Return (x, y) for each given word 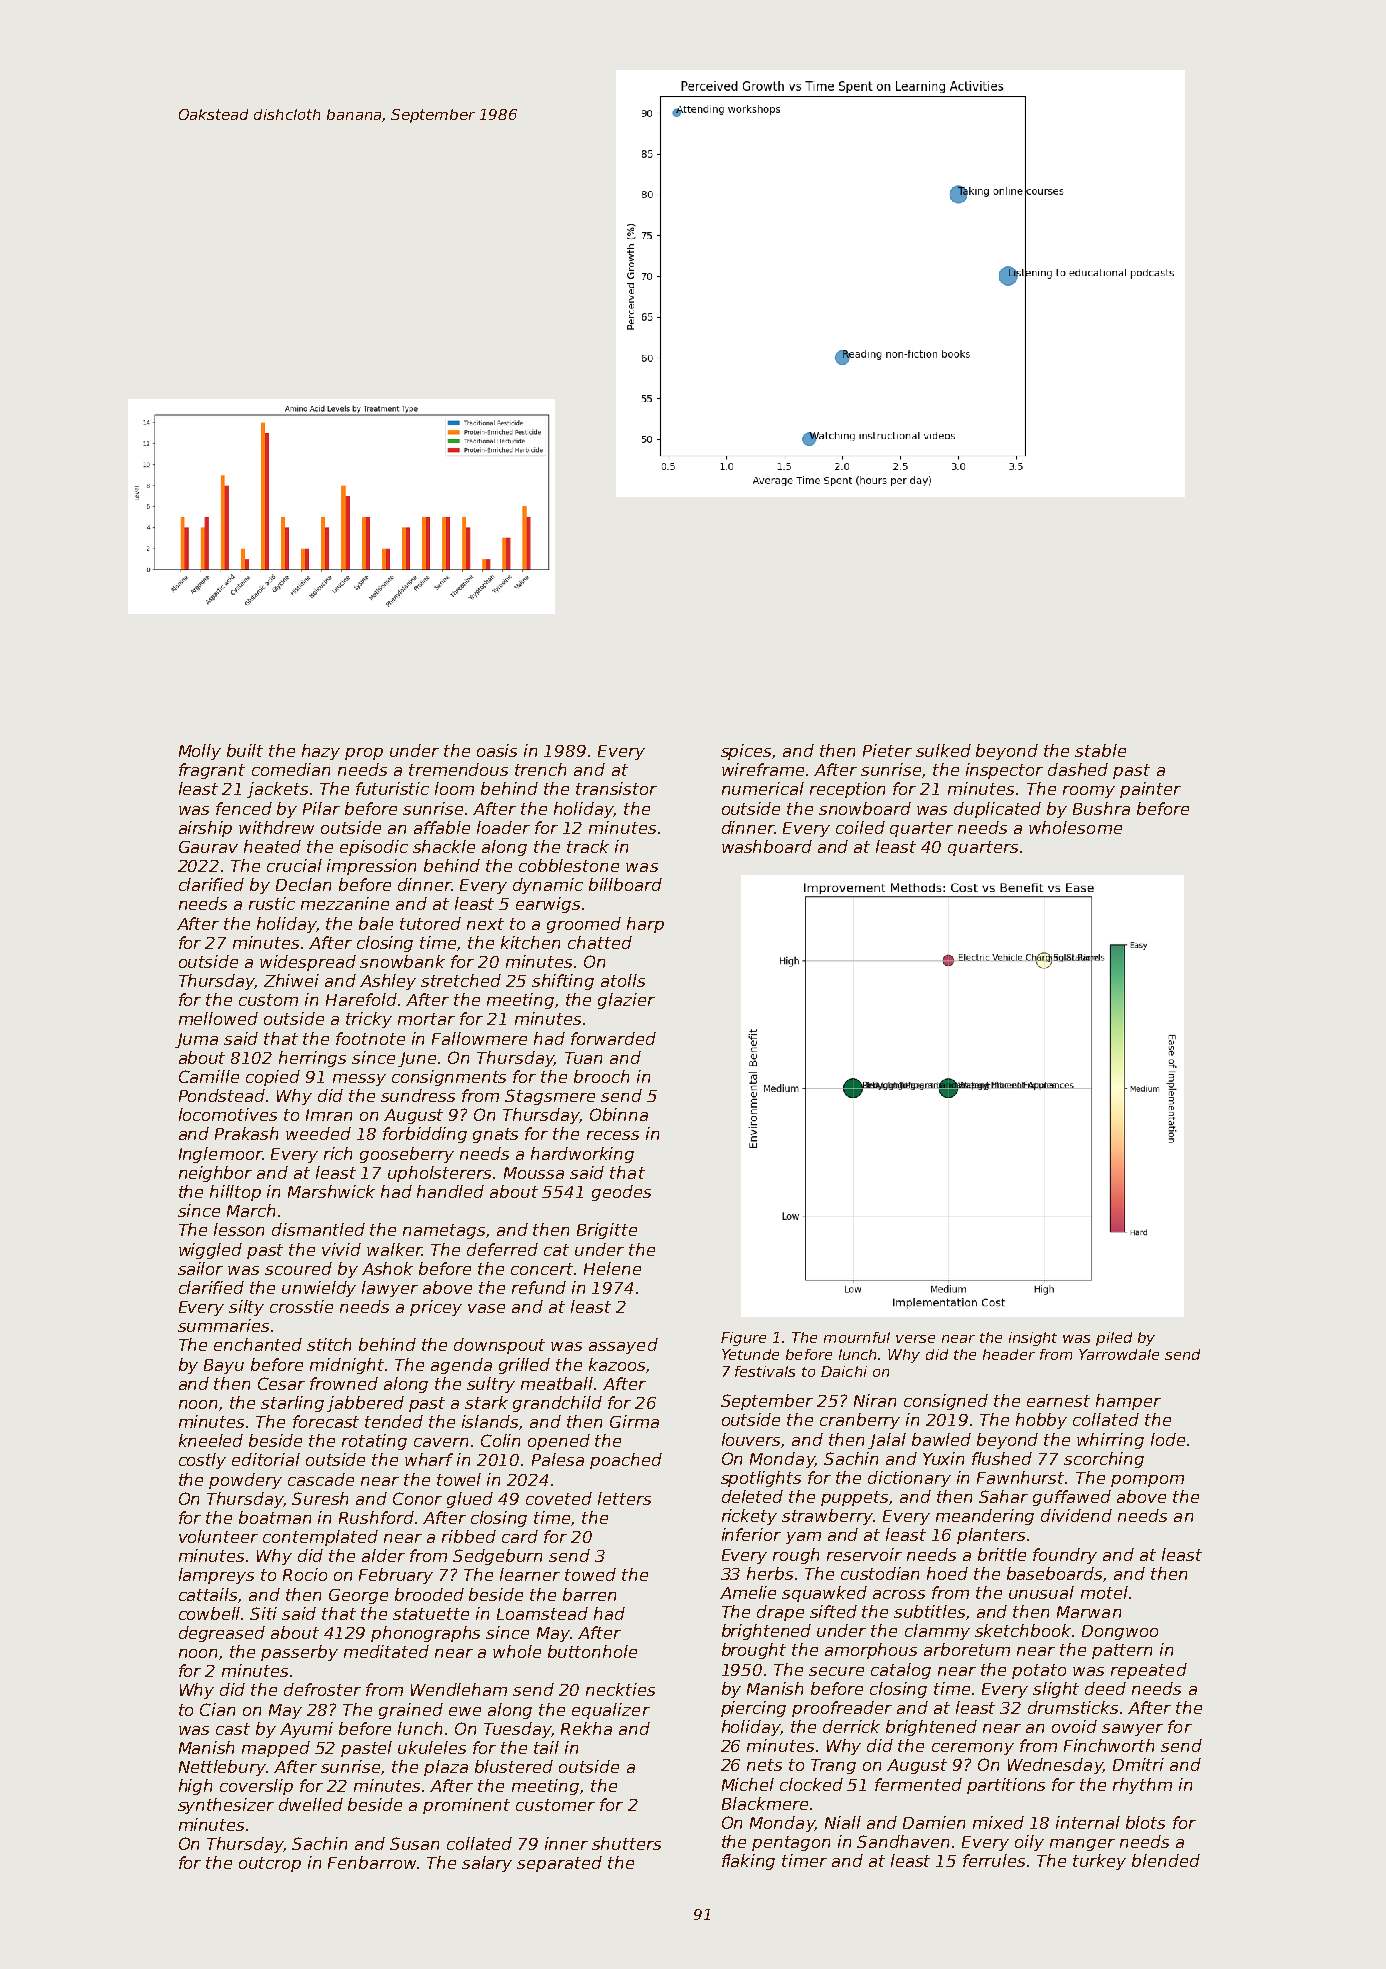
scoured (298, 1268)
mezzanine (345, 903)
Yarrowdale (1119, 1354)
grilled (524, 1366)
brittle (1002, 1554)
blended (1166, 1860)
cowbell (209, 1613)
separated (559, 1864)
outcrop (270, 1864)
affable (442, 827)
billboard (625, 884)
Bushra (1101, 808)
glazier (626, 1001)
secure (836, 1671)
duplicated (997, 810)
